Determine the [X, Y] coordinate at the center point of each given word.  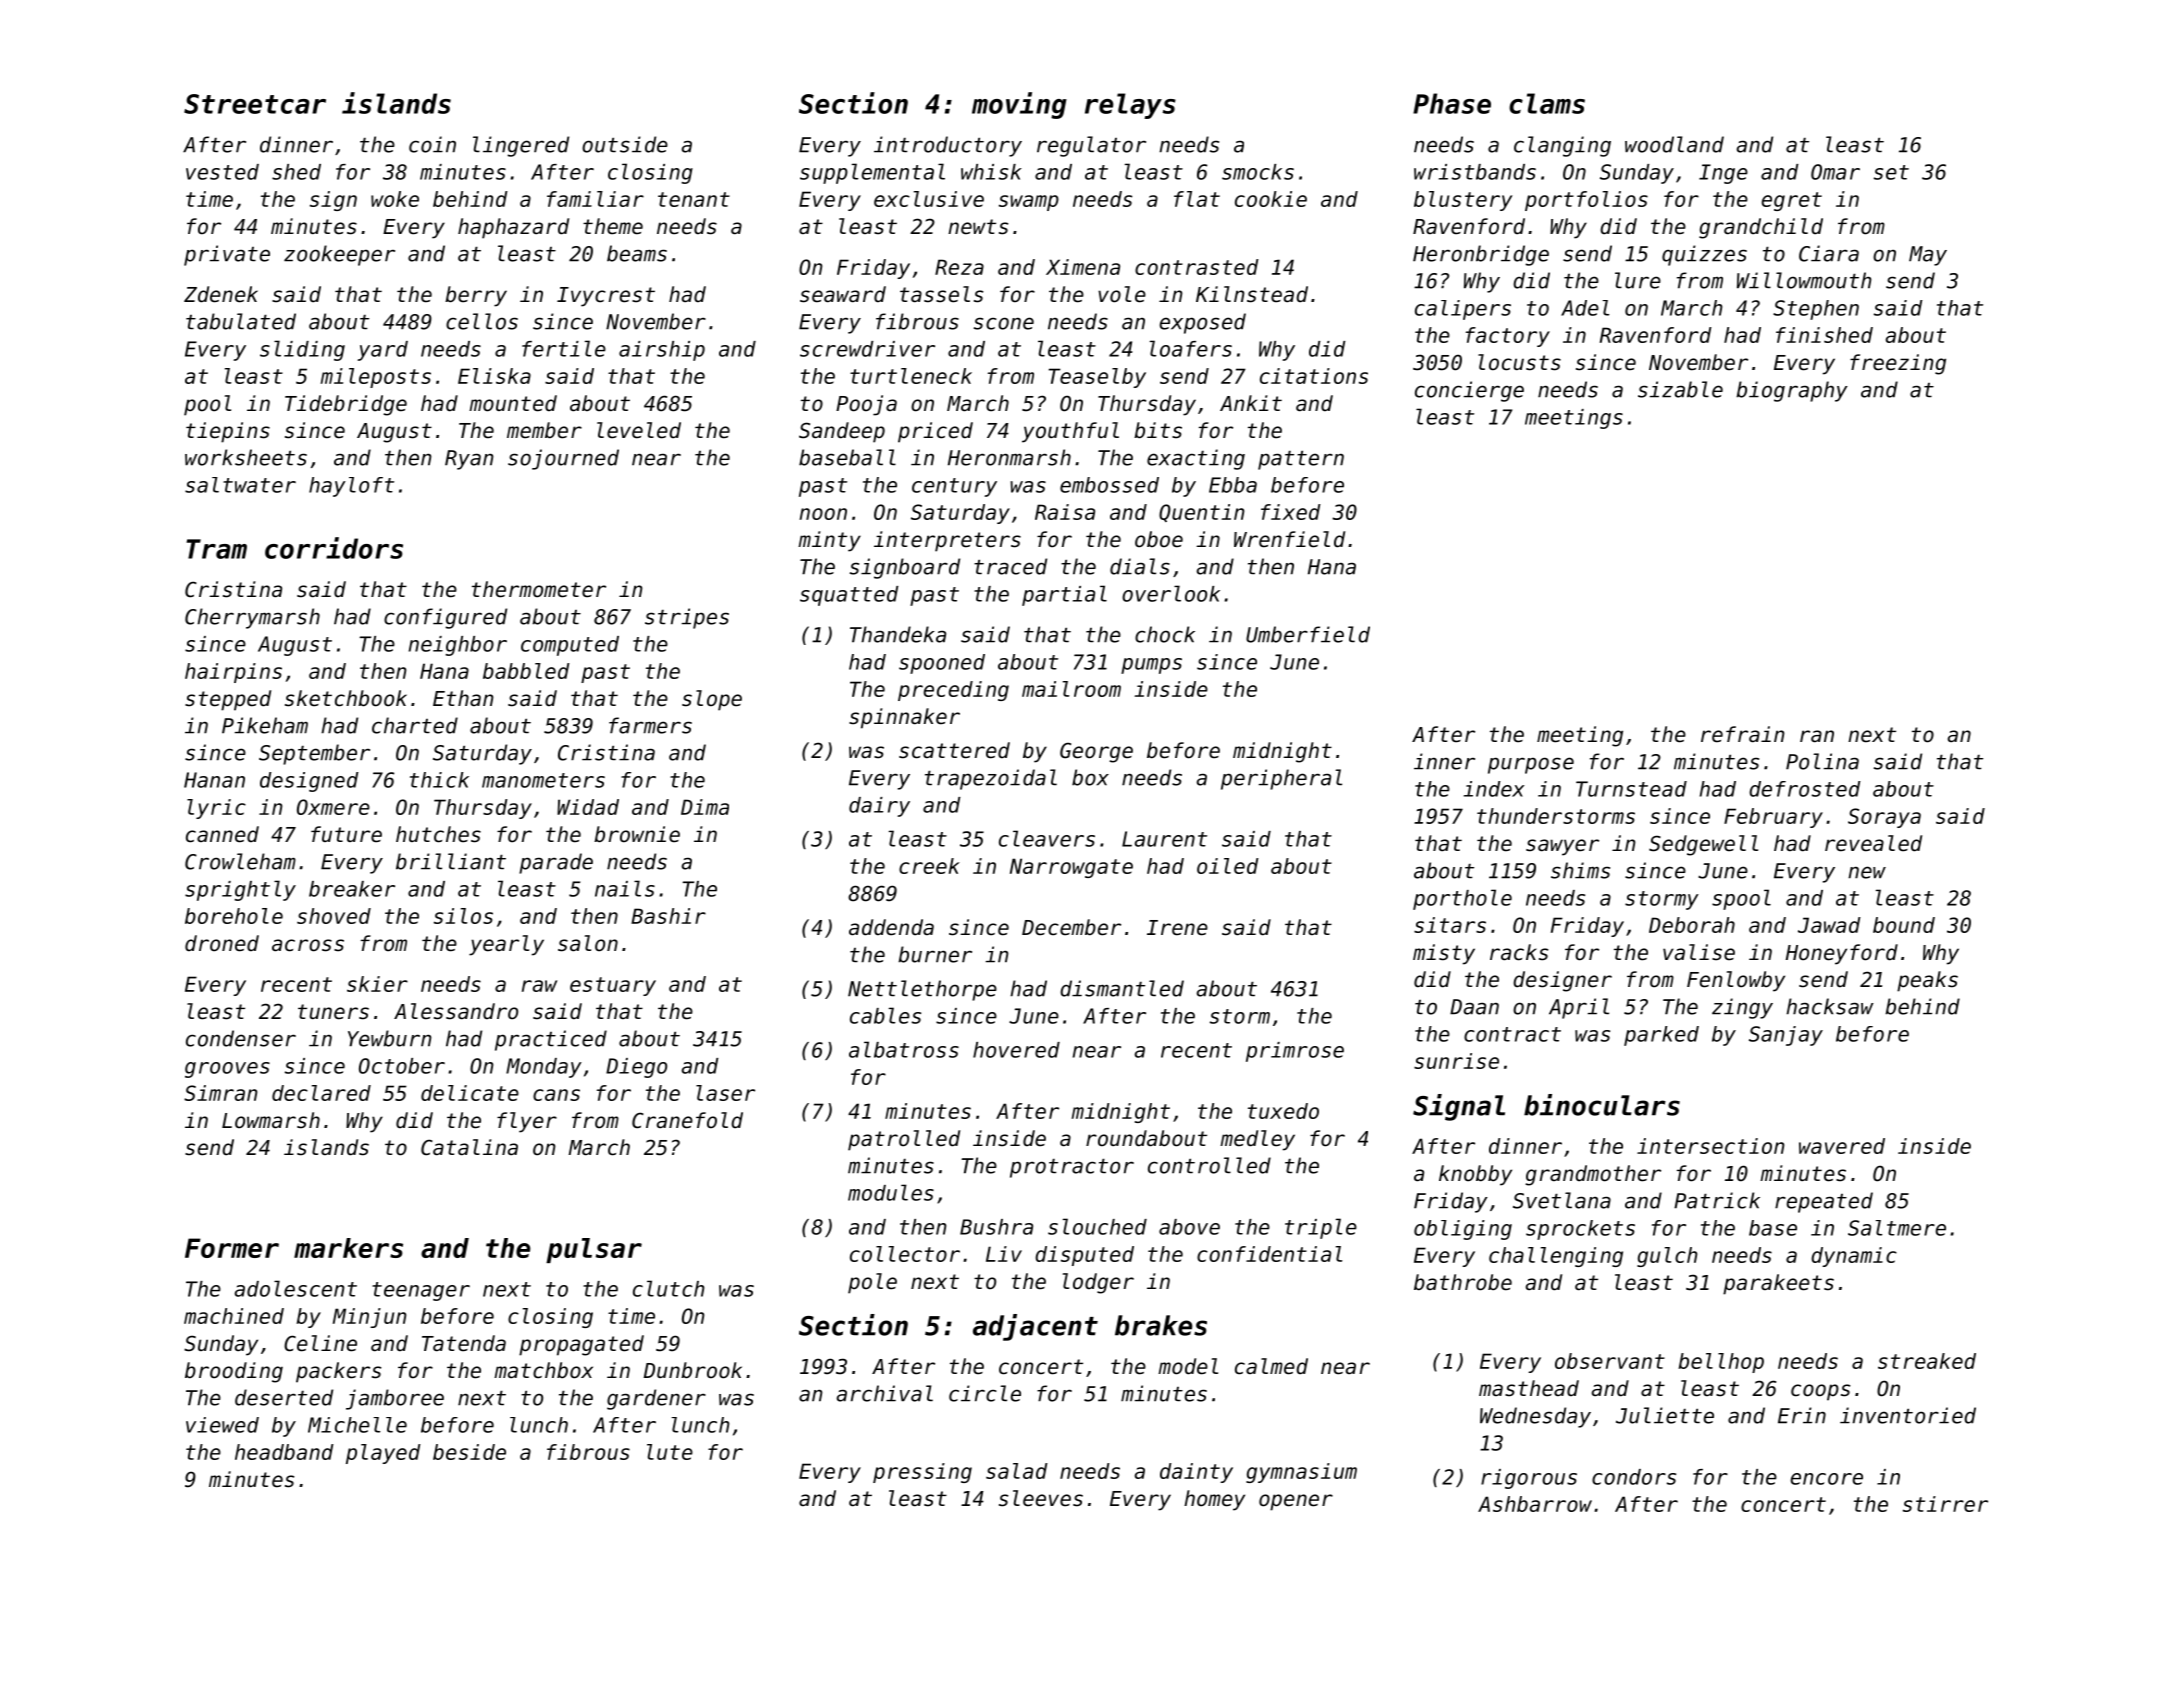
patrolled [904, 1140]
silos [463, 916]
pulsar [594, 1250]
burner [935, 954]
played [383, 1454]
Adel [1585, 308]
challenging [1556, 1257]
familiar [595, 199]
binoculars [1602, 1105]
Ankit [1251, 403]
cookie [1271, 199]
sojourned [563, 459]
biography [1792, 391]
